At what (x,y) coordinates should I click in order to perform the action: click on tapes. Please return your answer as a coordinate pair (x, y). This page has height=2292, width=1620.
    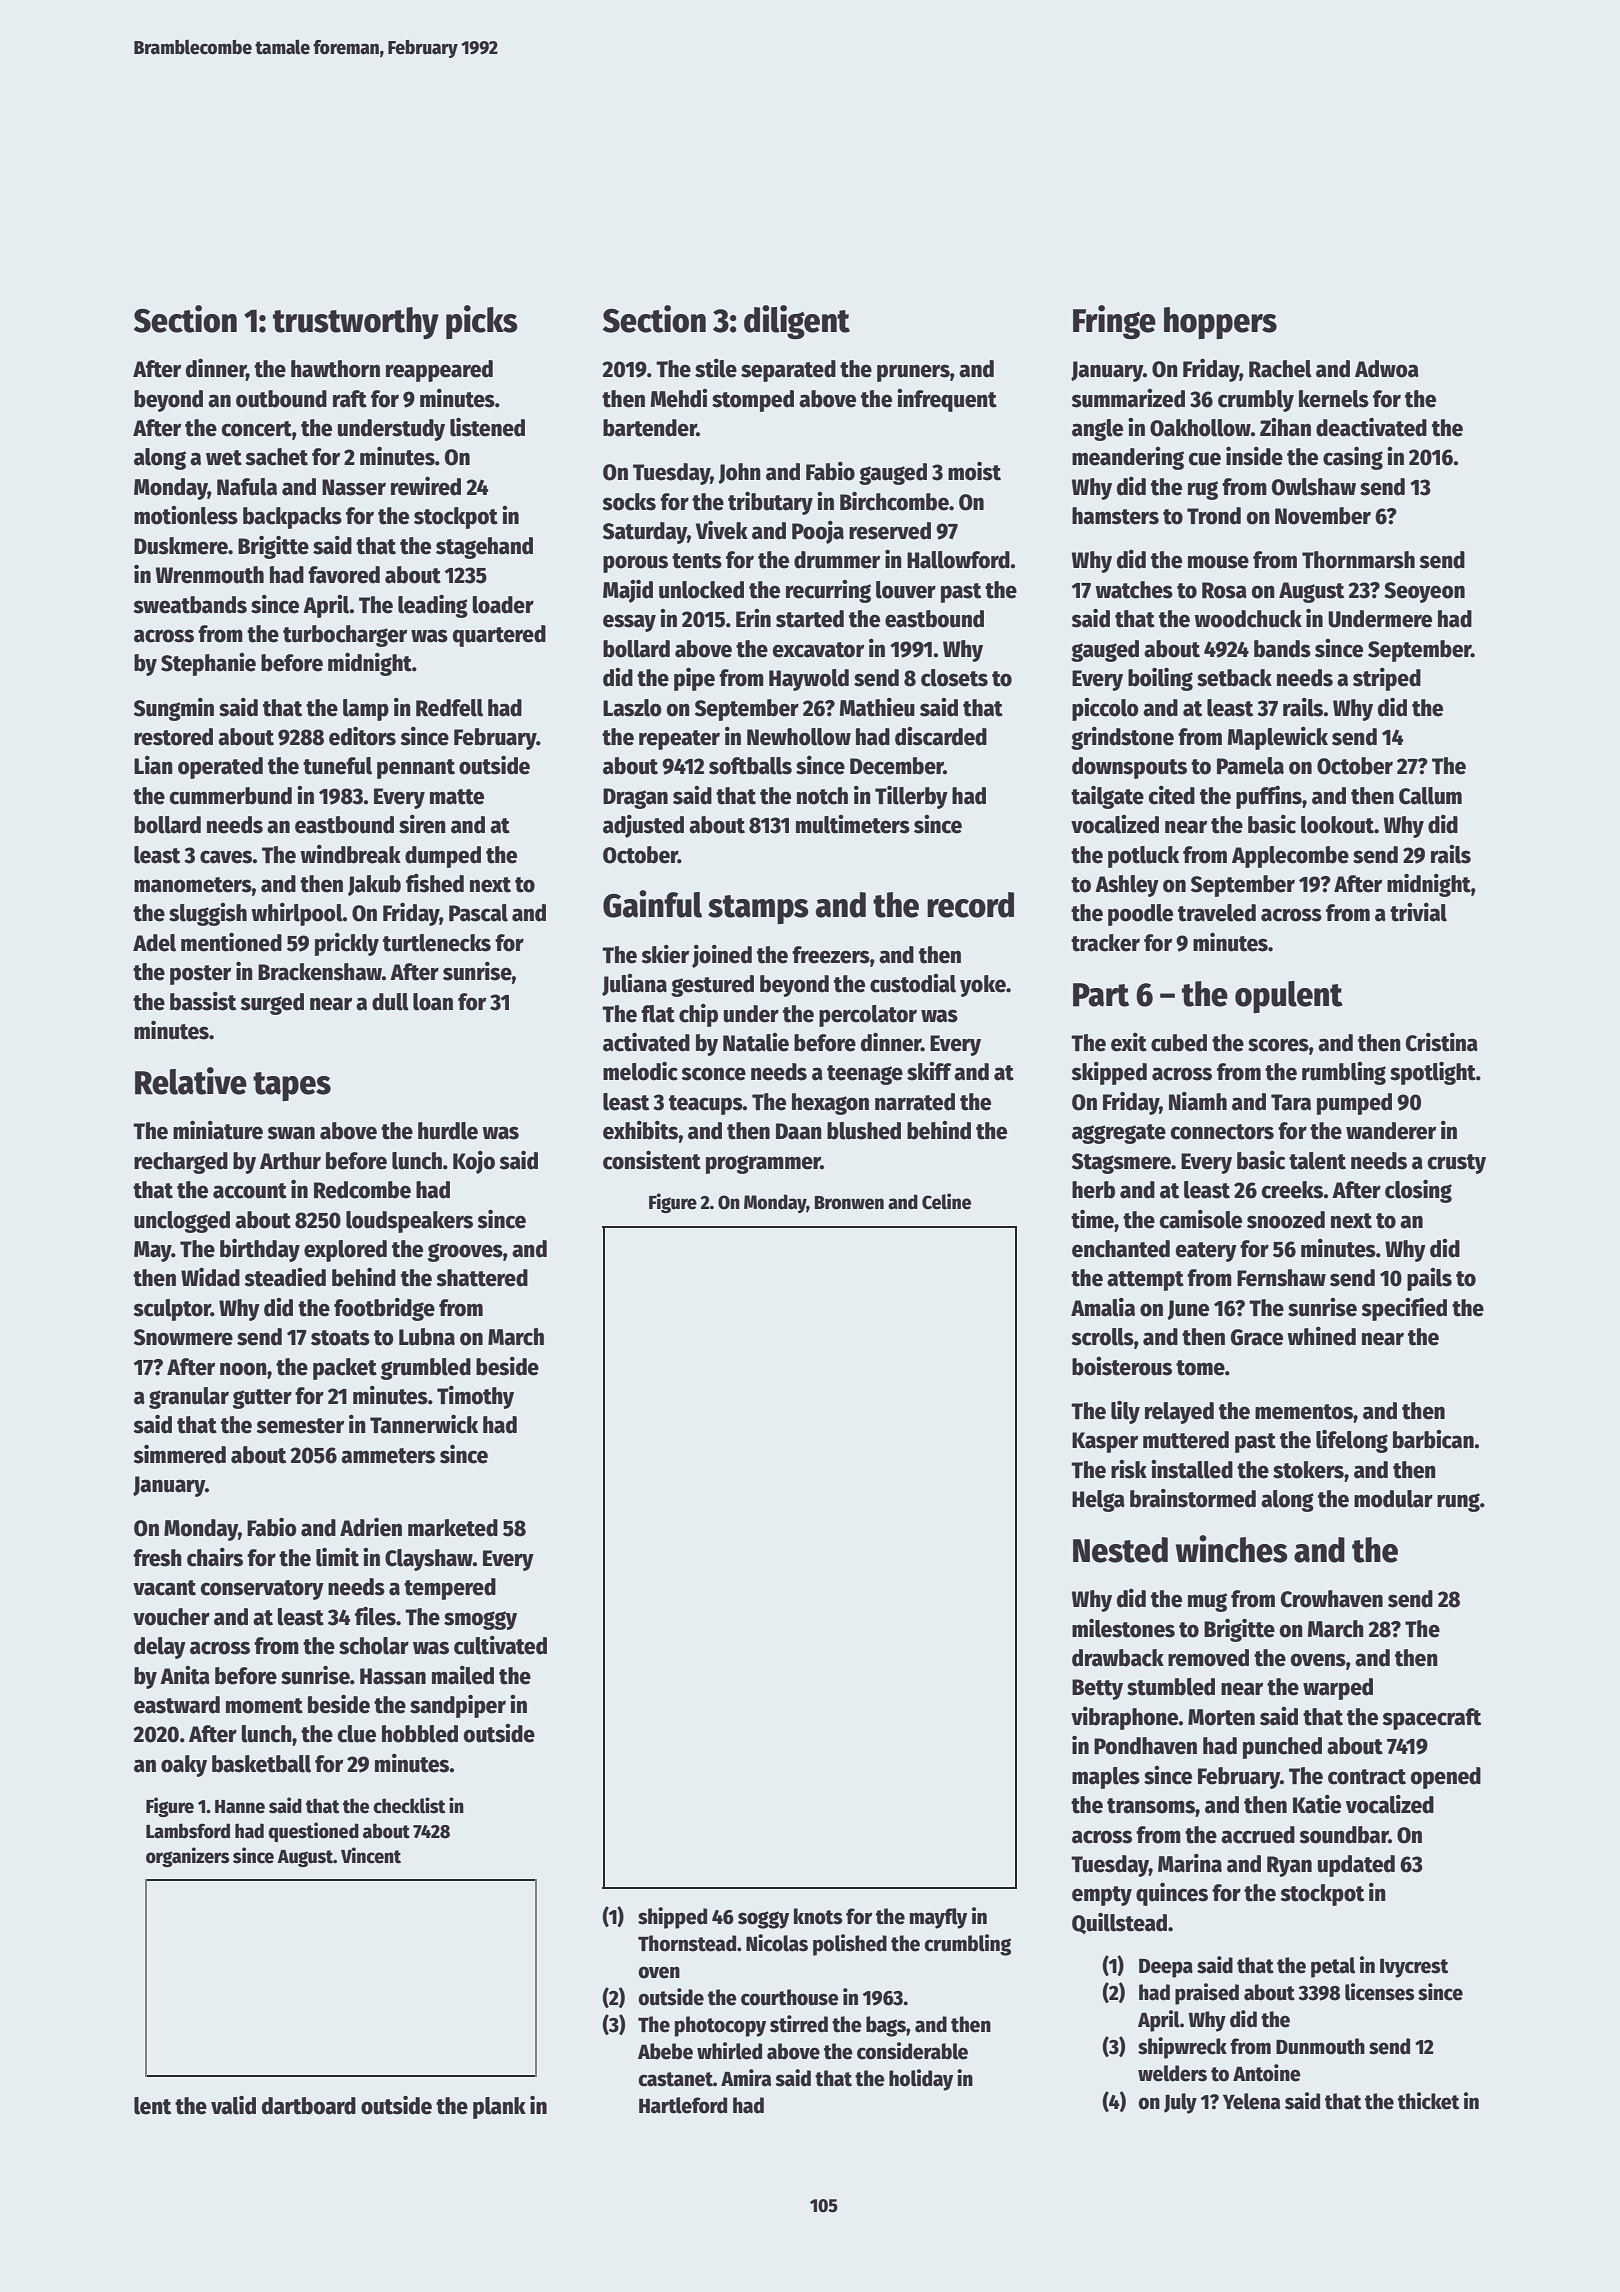
    Looking at the image, I should click on (292, 1086).
